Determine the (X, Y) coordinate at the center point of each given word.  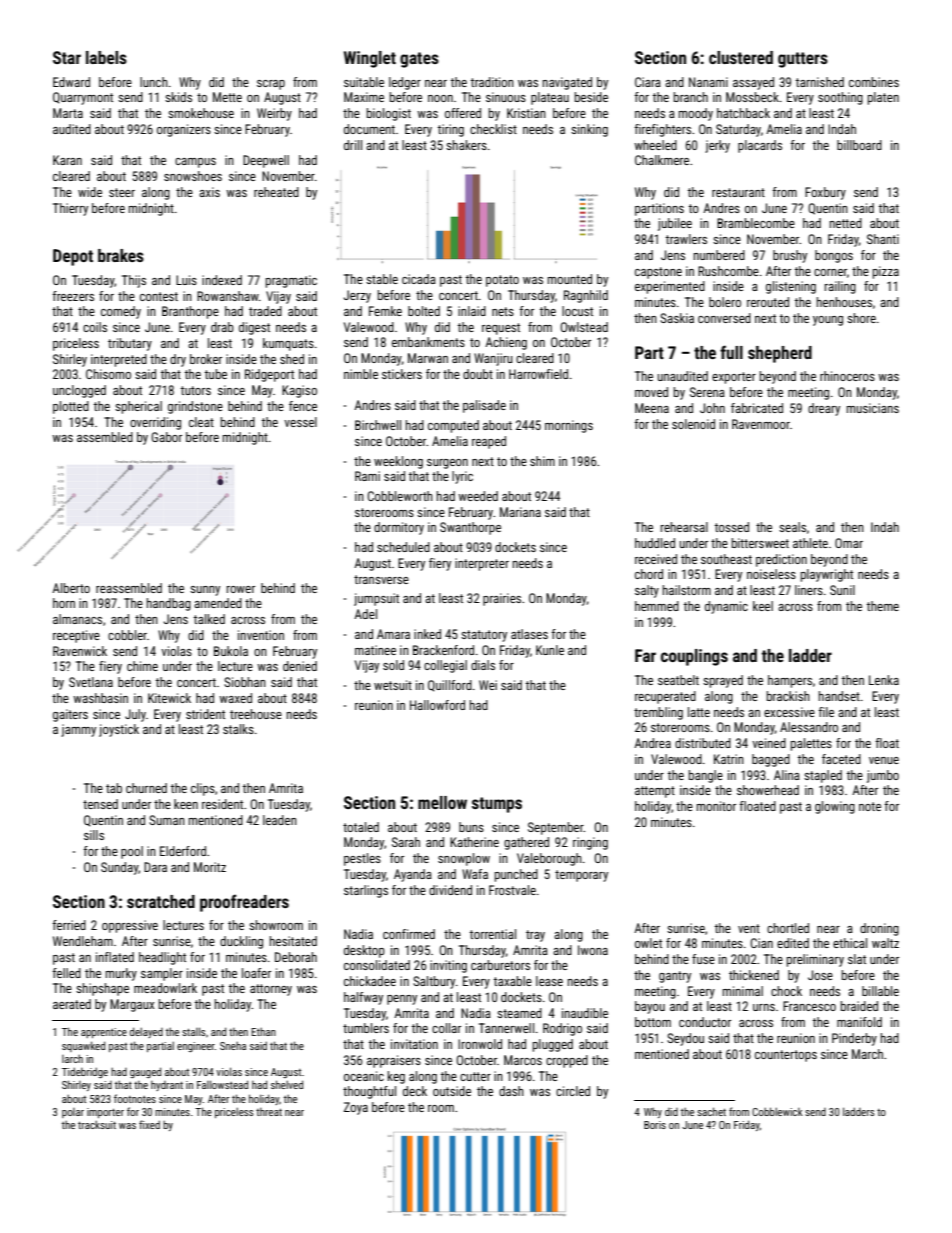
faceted (841, 759)
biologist (389, 114)
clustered (741, 57)
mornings (569, 426)
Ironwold (480, 1044)
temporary (581, 876)
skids (178, 97)
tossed (732, 527)
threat (269, 1112)
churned (146, 788)
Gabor (166, 437)
